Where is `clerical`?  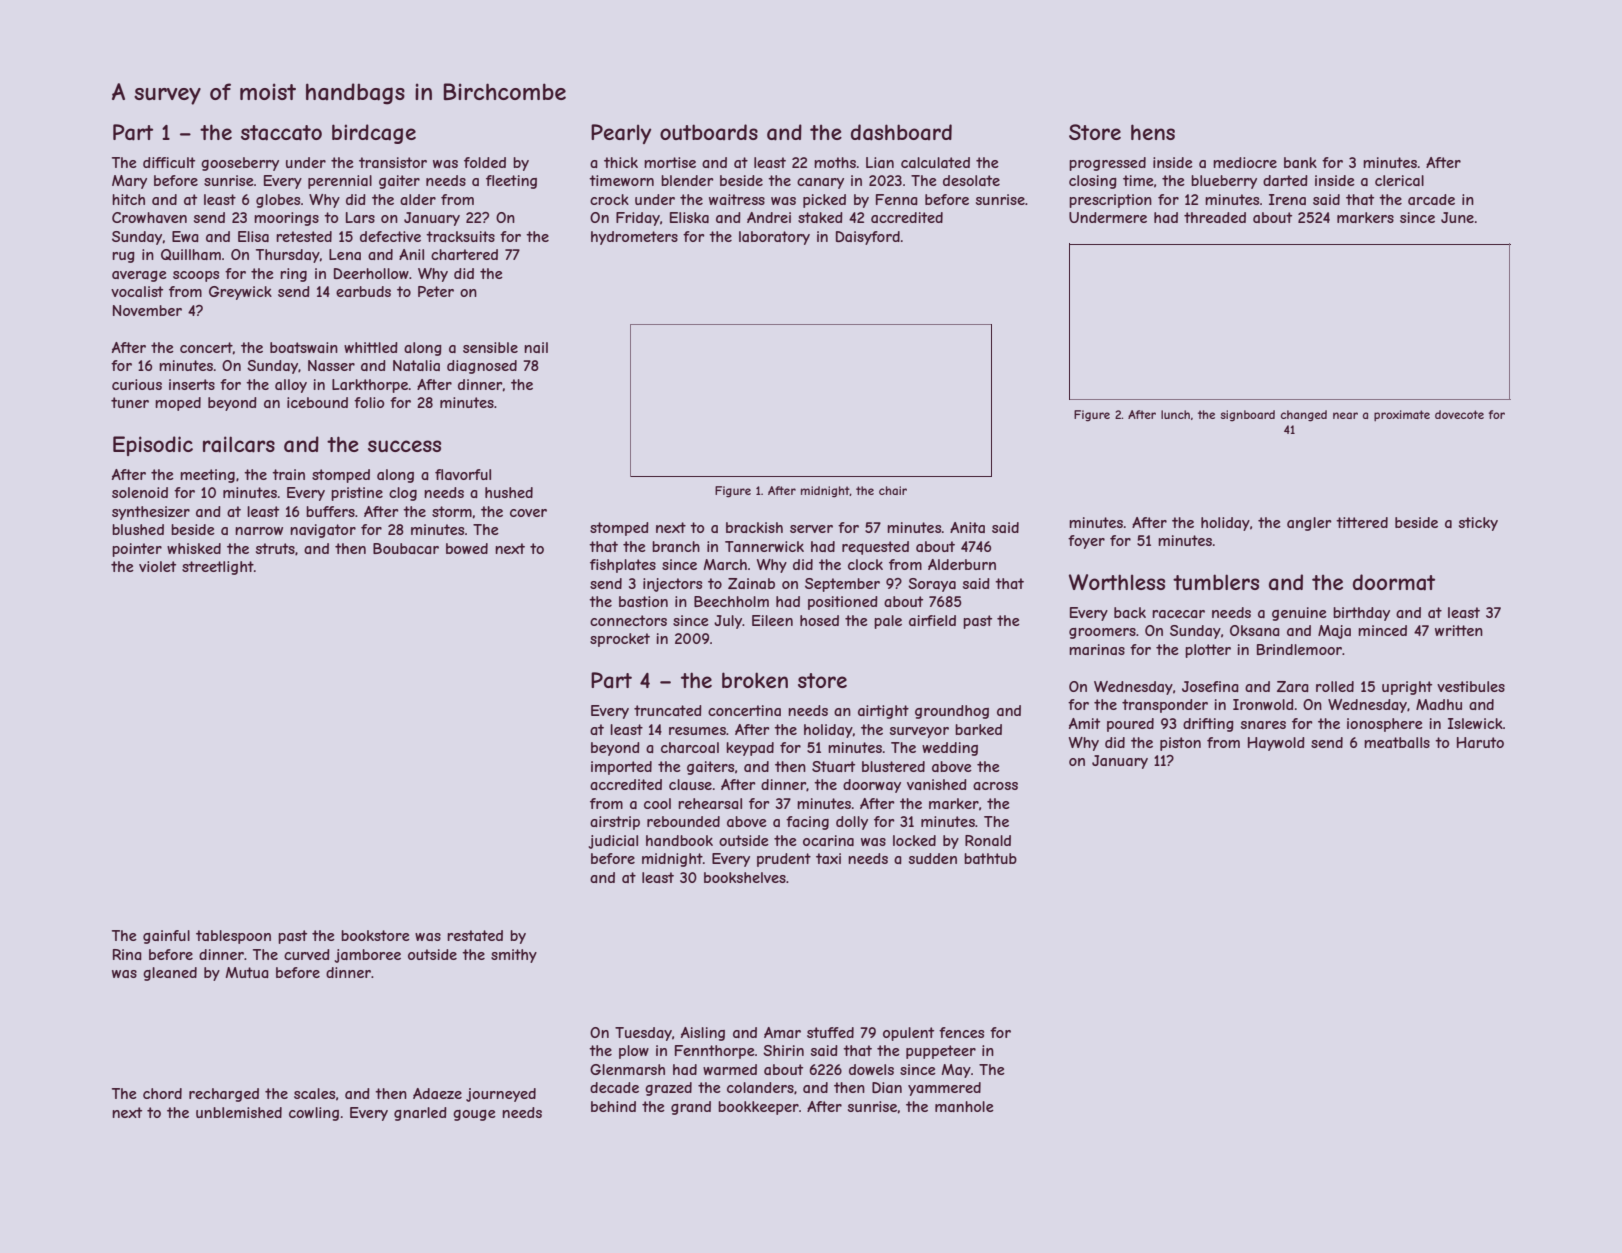
clerical is located at coordinates (1399, 180).
